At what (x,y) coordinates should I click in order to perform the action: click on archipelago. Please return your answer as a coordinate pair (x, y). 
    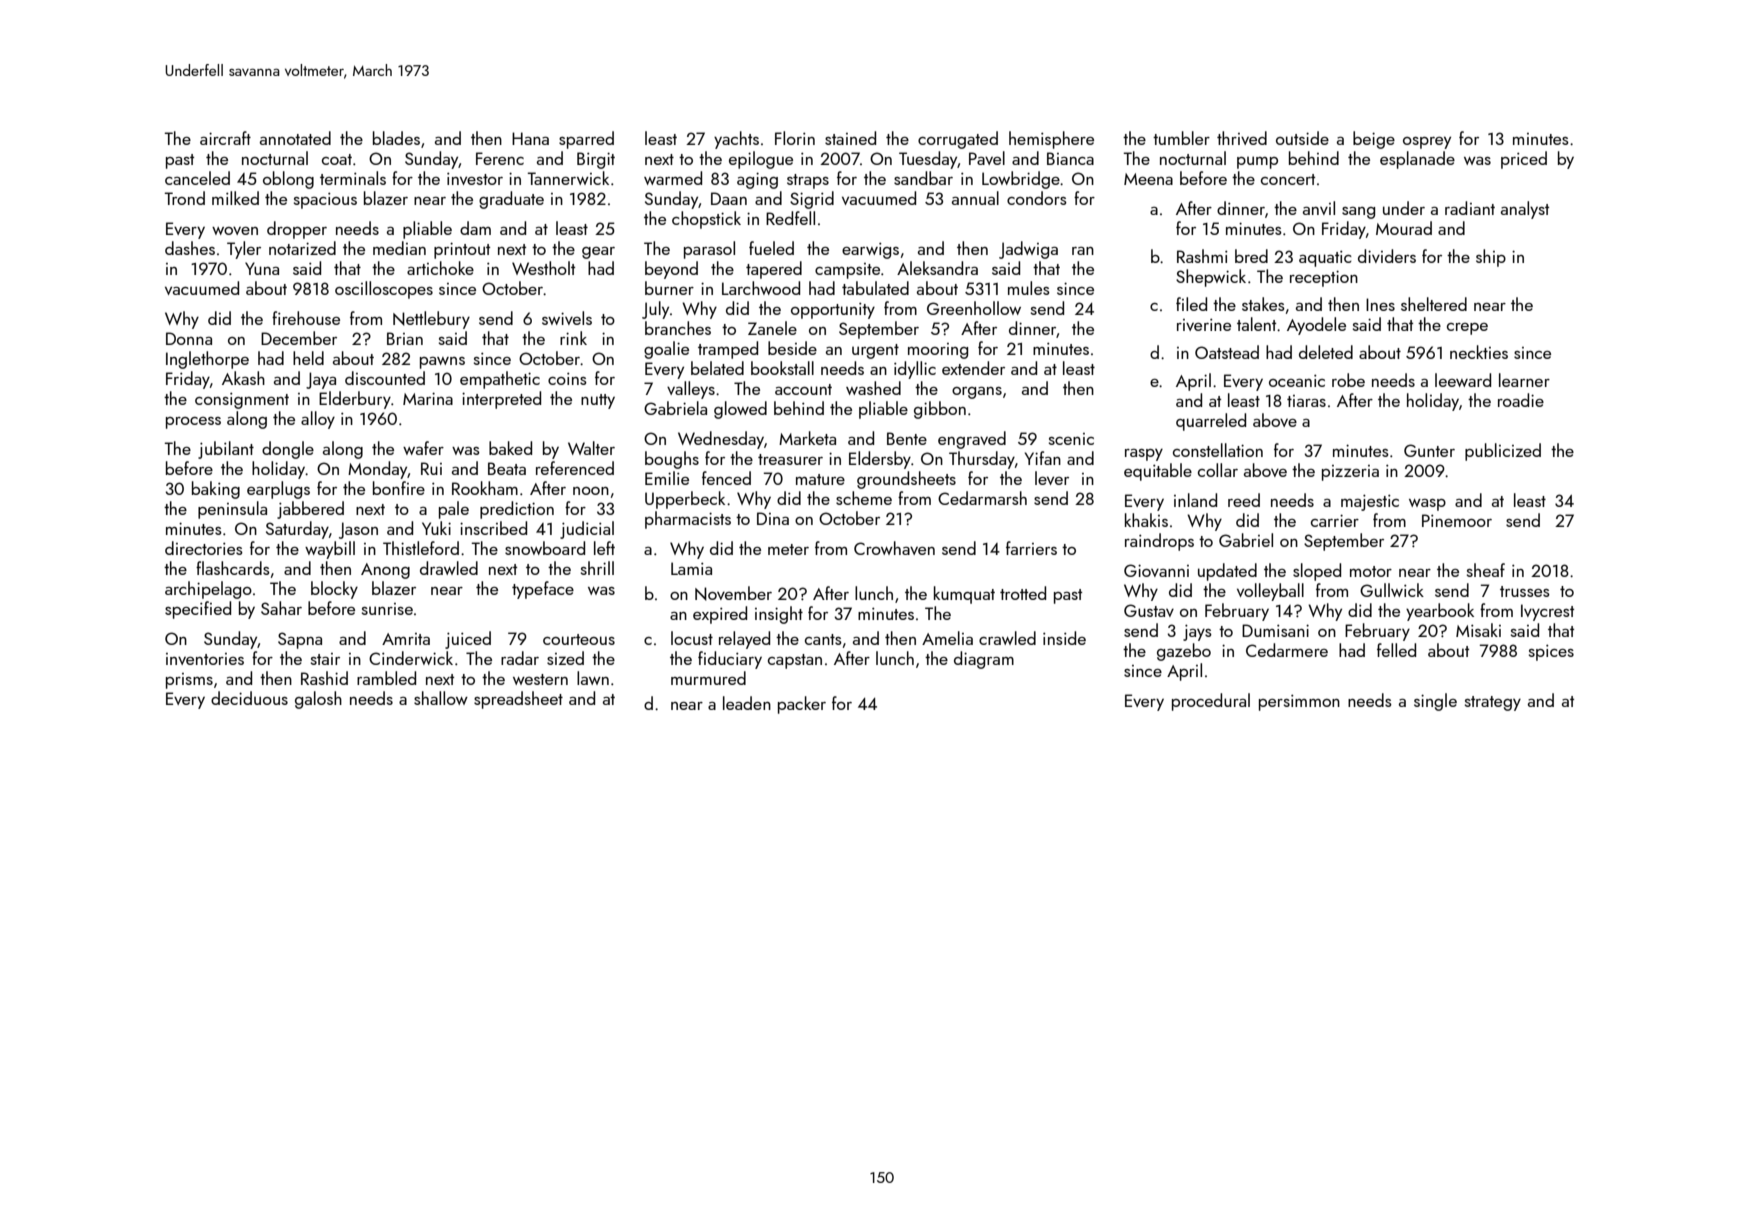
    Looking at the image, I should click on (208, 590).
